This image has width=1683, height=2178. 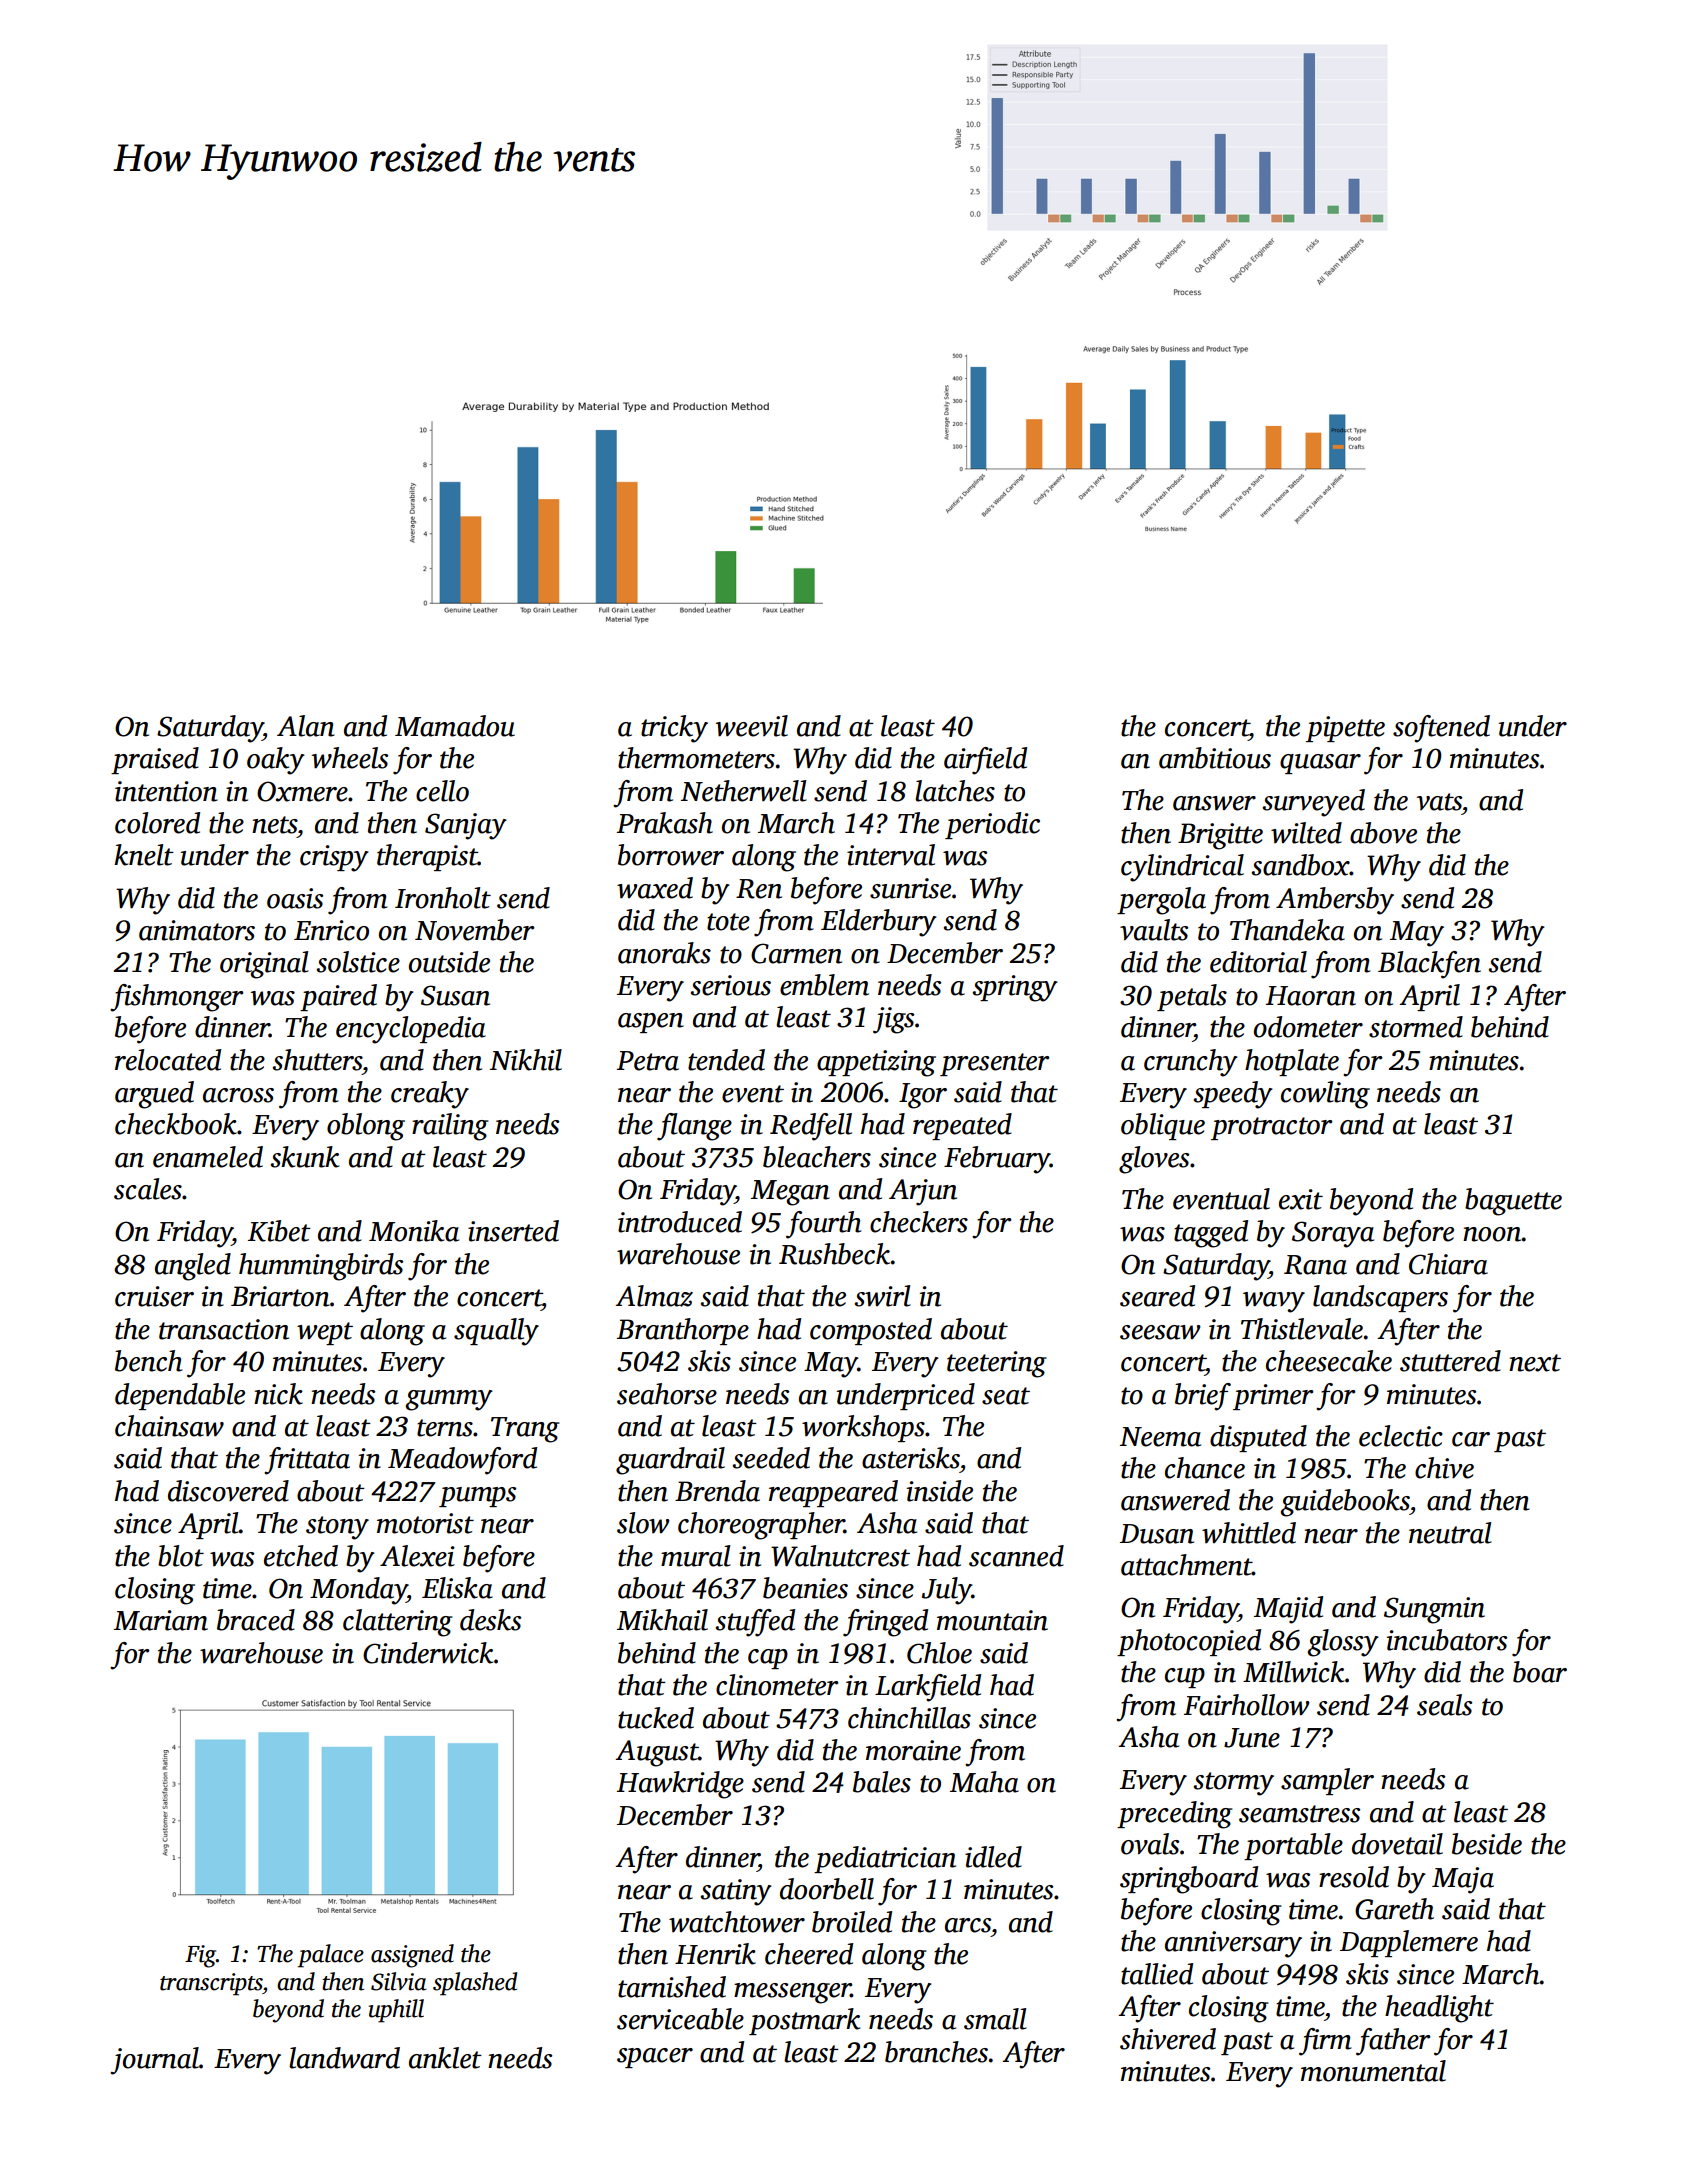 I want to click on Mamadou, so click(x=455, y=726).
